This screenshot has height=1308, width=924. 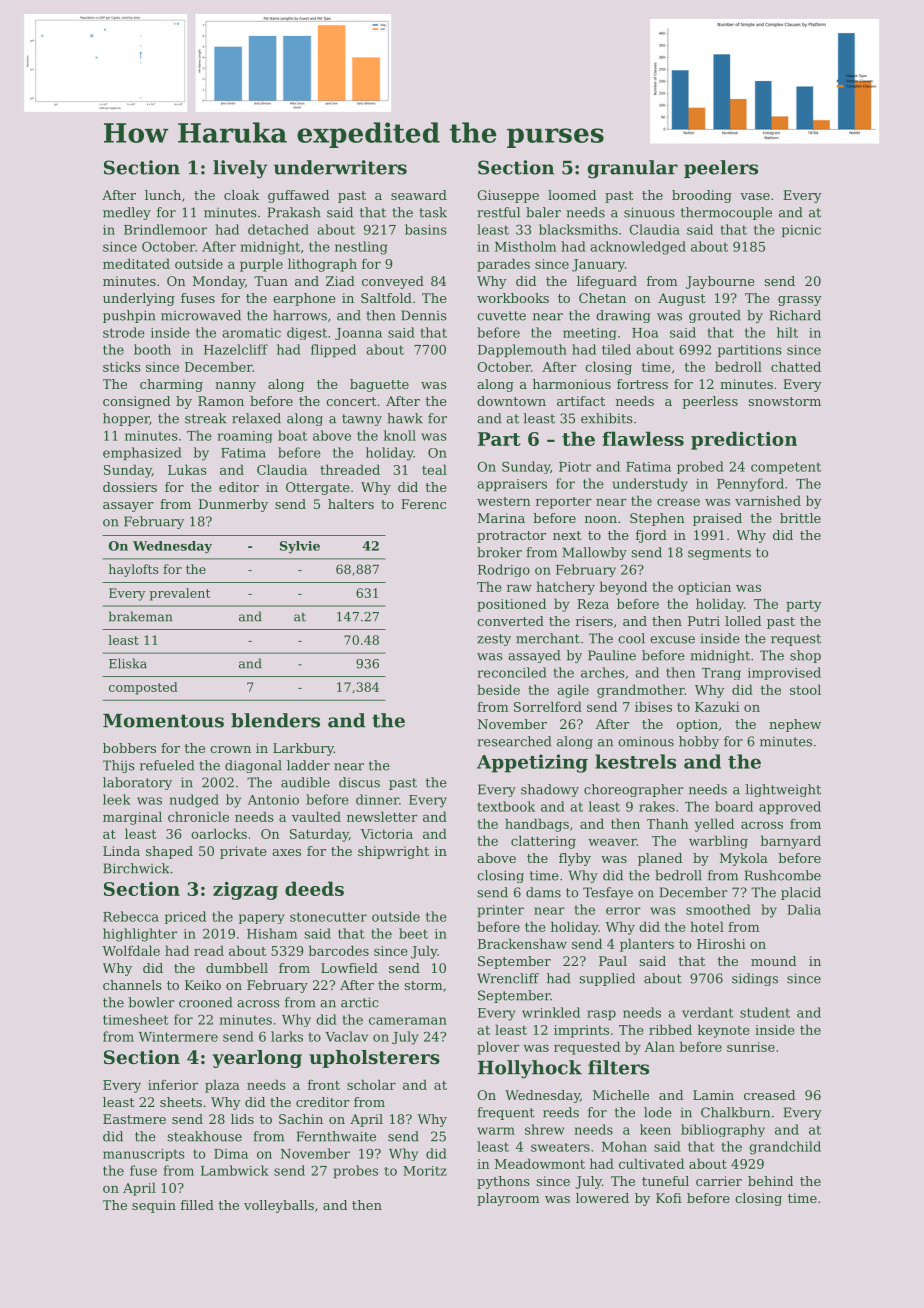 What do you see at coordinates (165, 229) in the screenshot?
I see `Brindlemoor` at bounding box center [165, 229].
